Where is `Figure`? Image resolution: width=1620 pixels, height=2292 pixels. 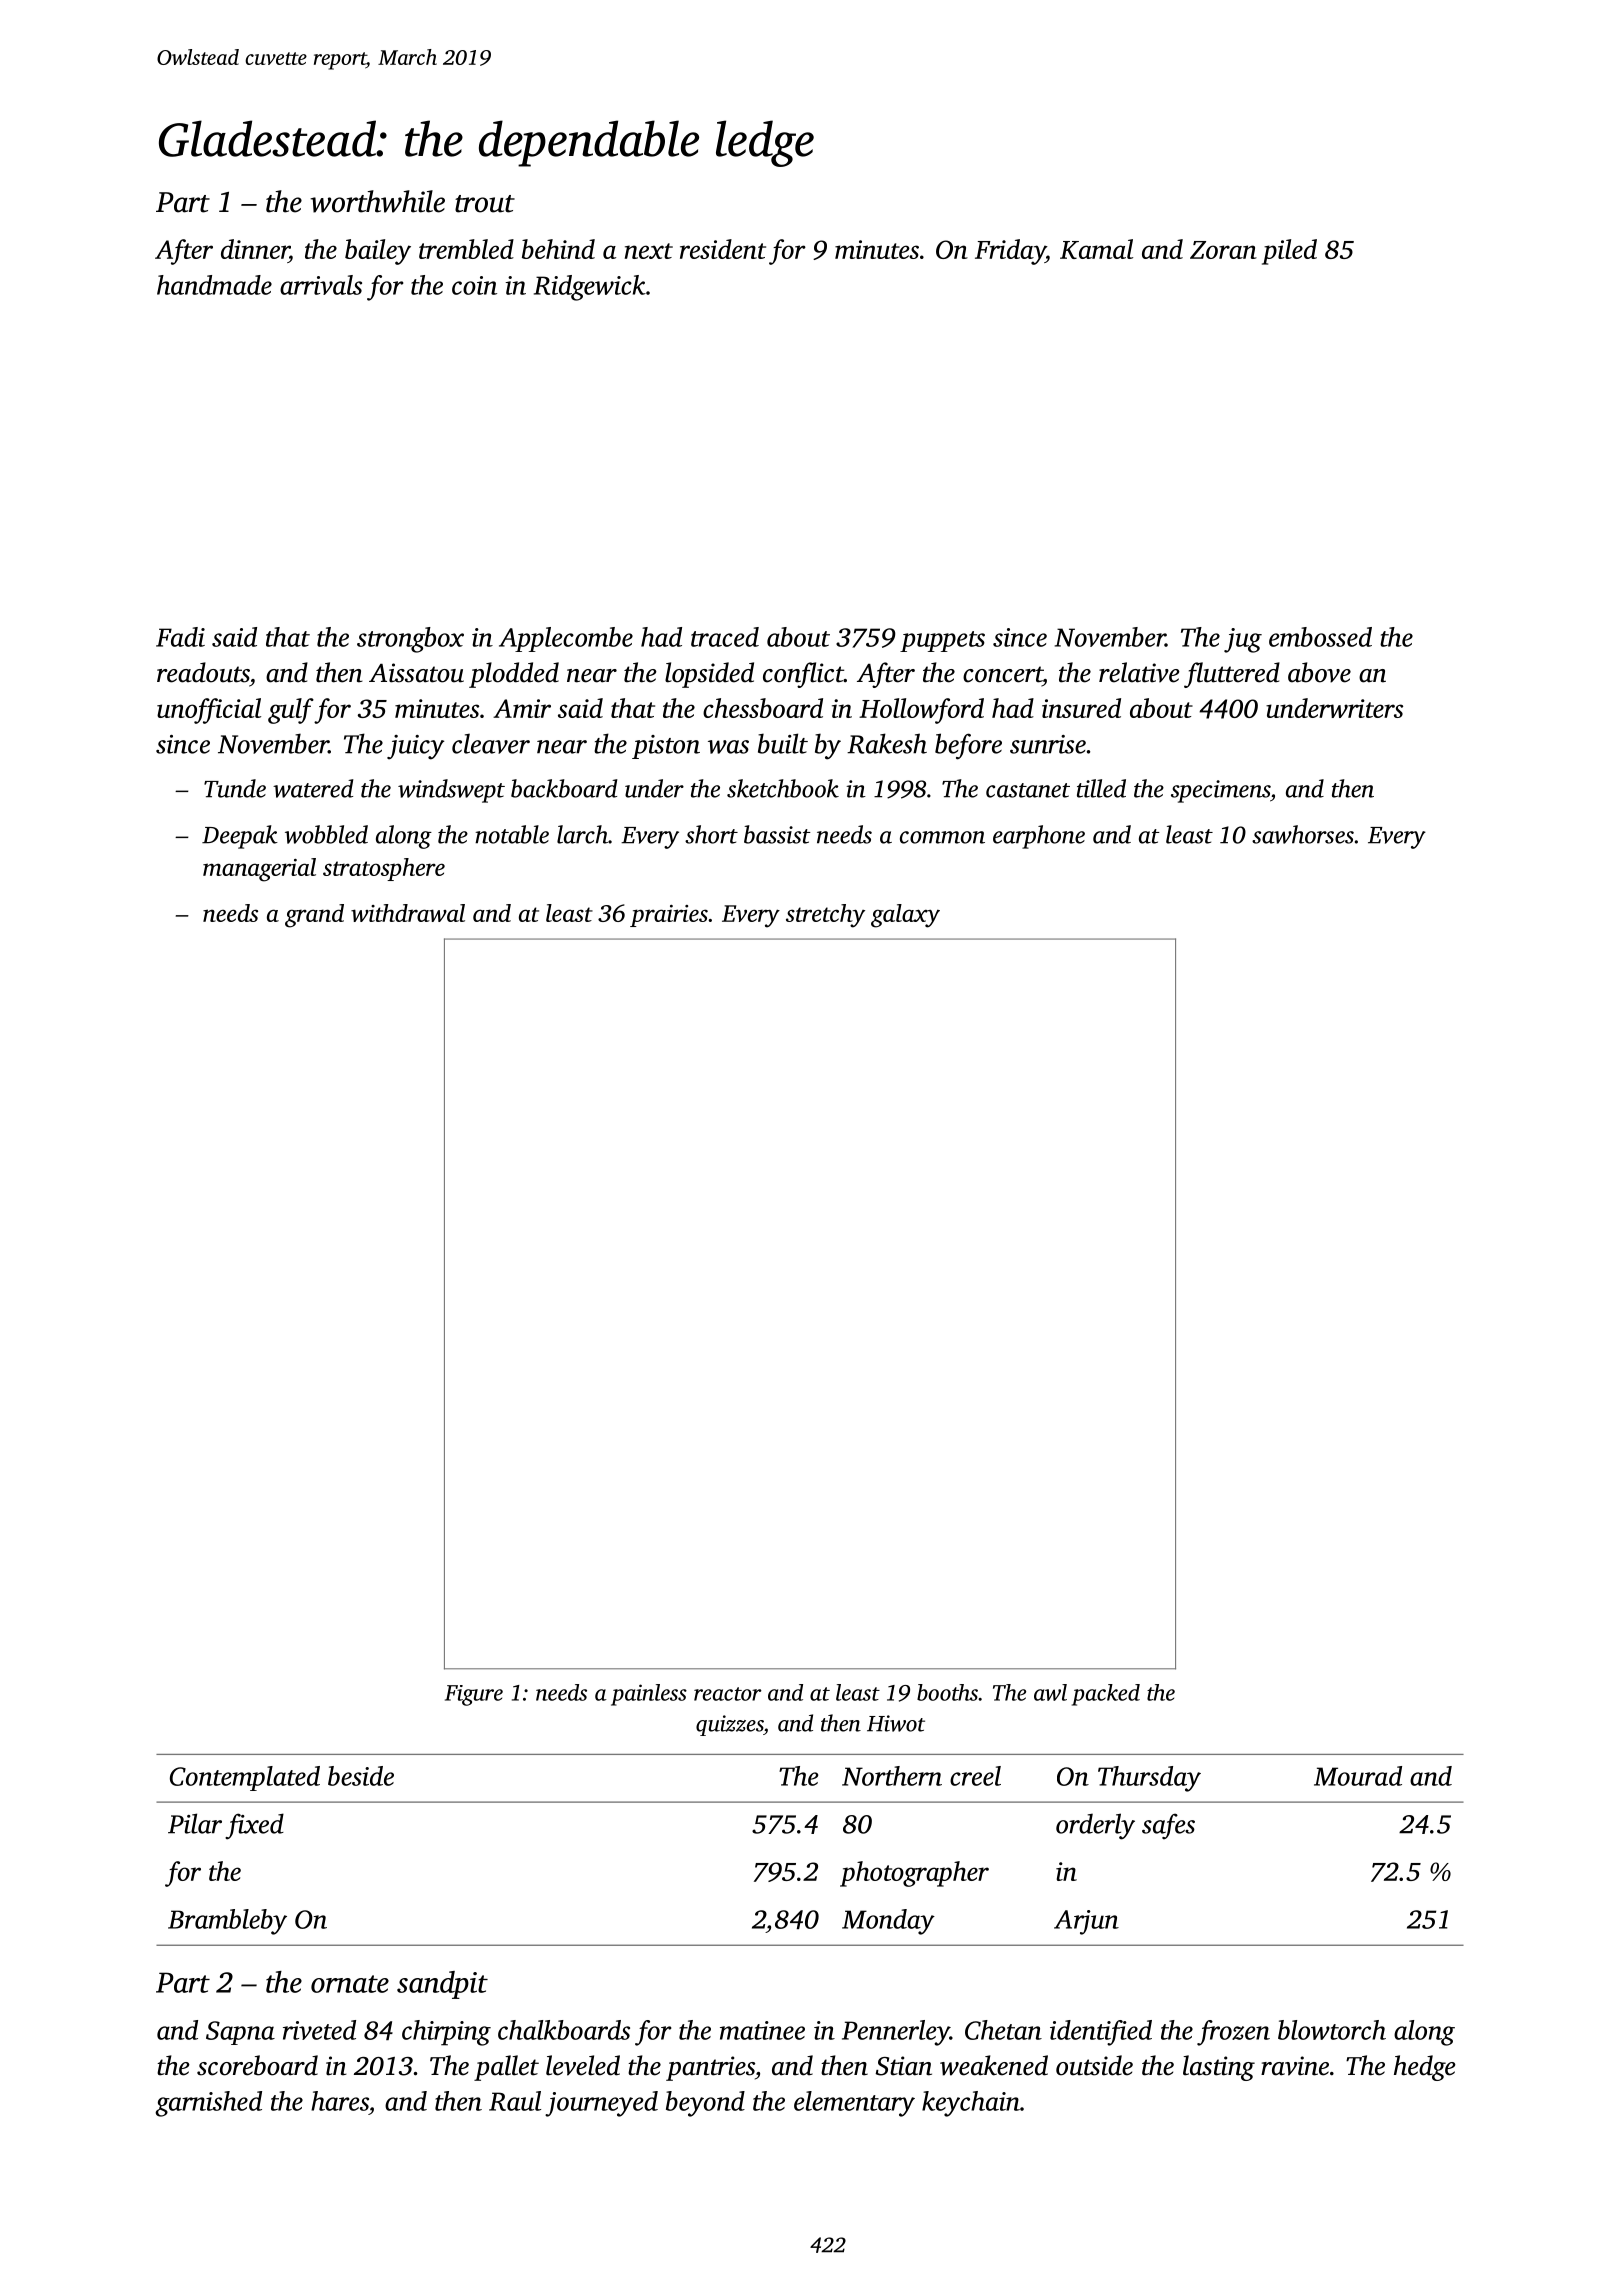 Figure is located at coordinates (474, 1695).
